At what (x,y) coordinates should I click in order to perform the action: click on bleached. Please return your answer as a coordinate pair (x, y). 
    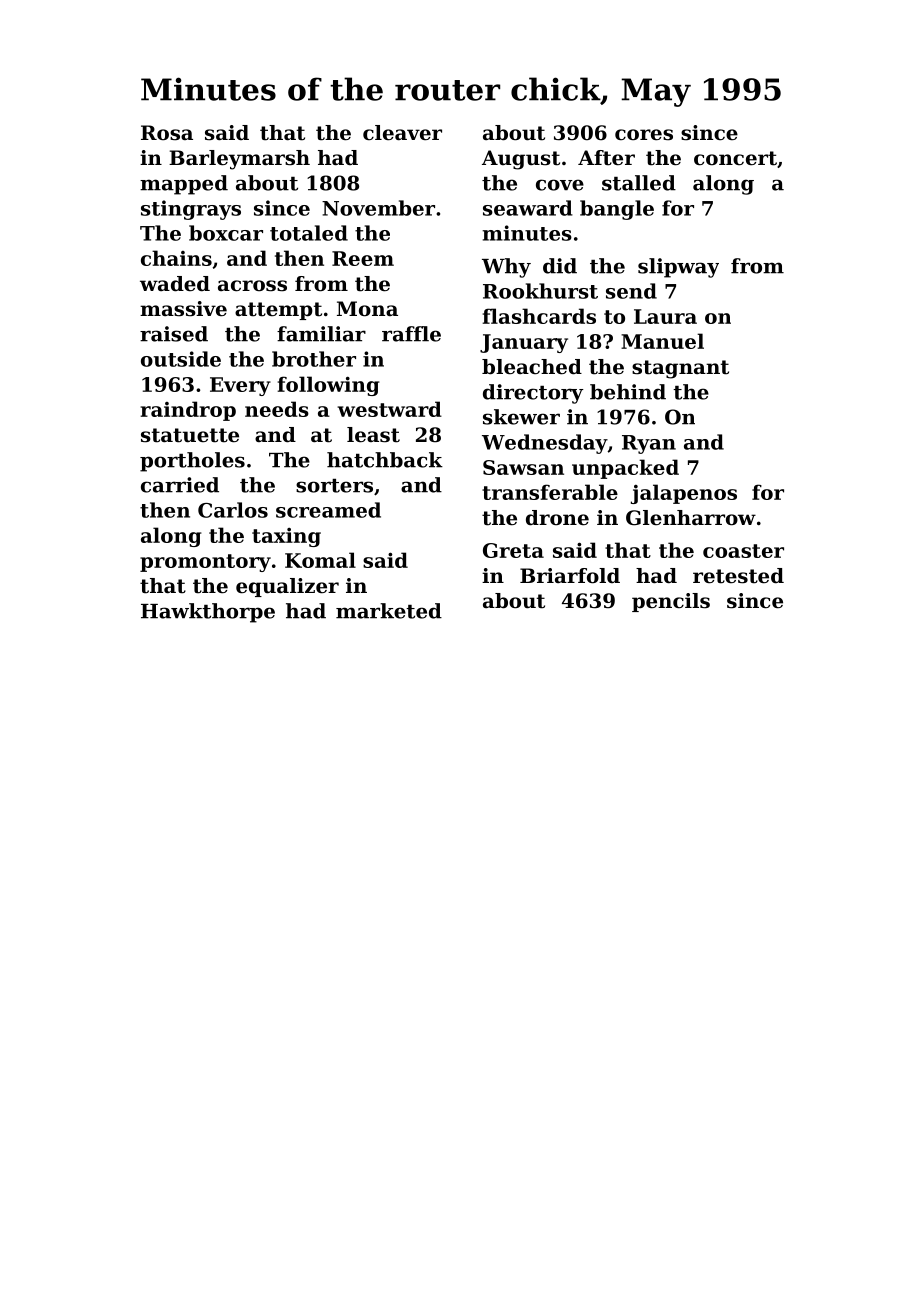
    Looking at the image, I should click on (532, 367).
